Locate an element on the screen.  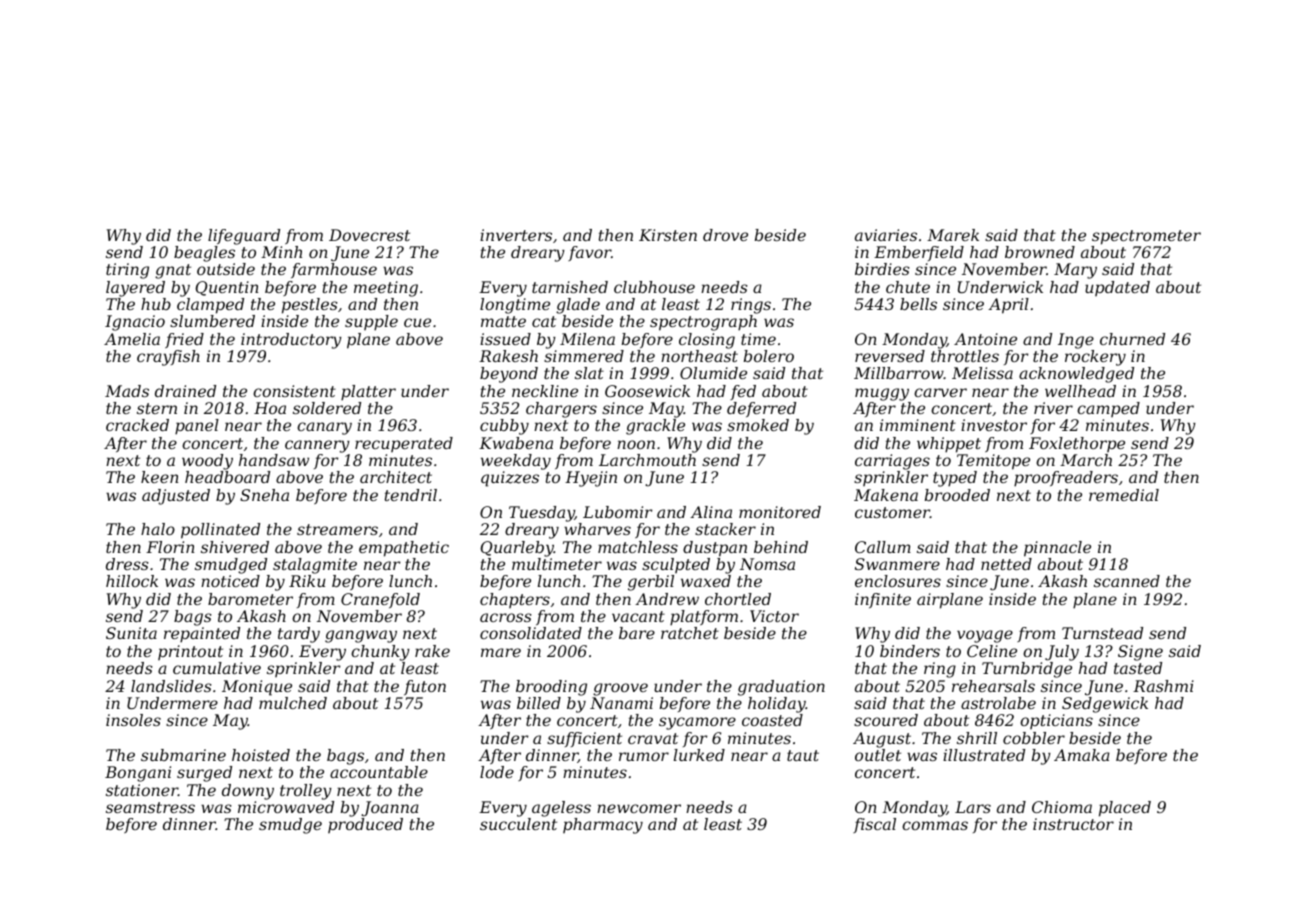
Kwabena is located at coordinates (516, 443).
